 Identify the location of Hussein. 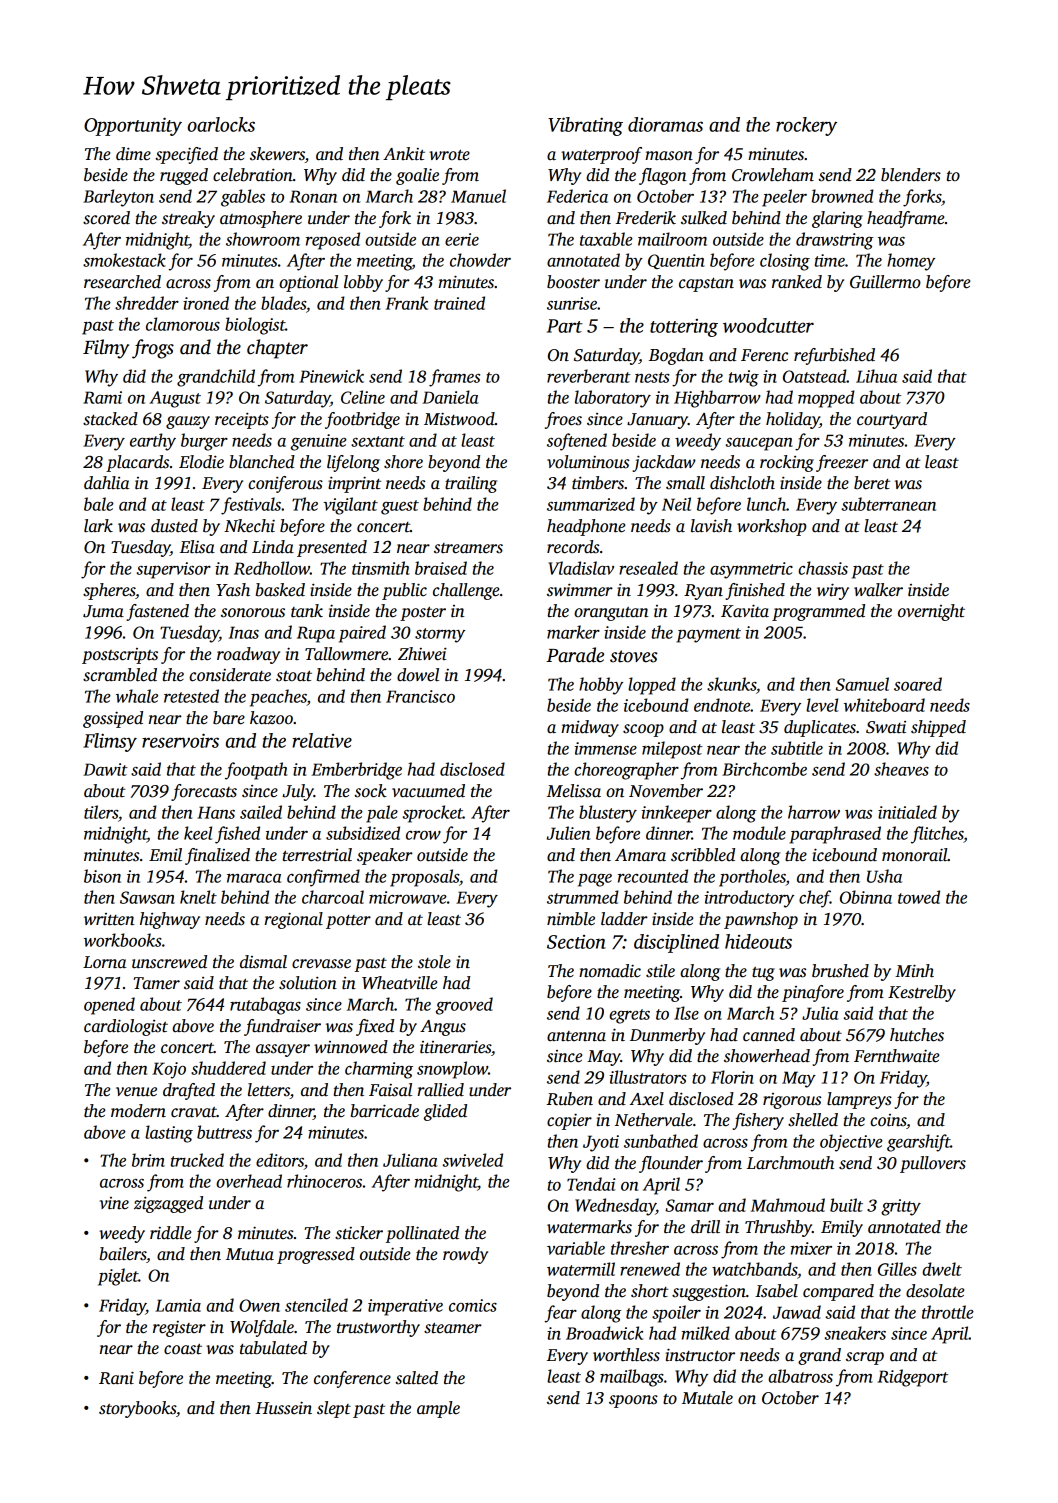
(283, 1408).
